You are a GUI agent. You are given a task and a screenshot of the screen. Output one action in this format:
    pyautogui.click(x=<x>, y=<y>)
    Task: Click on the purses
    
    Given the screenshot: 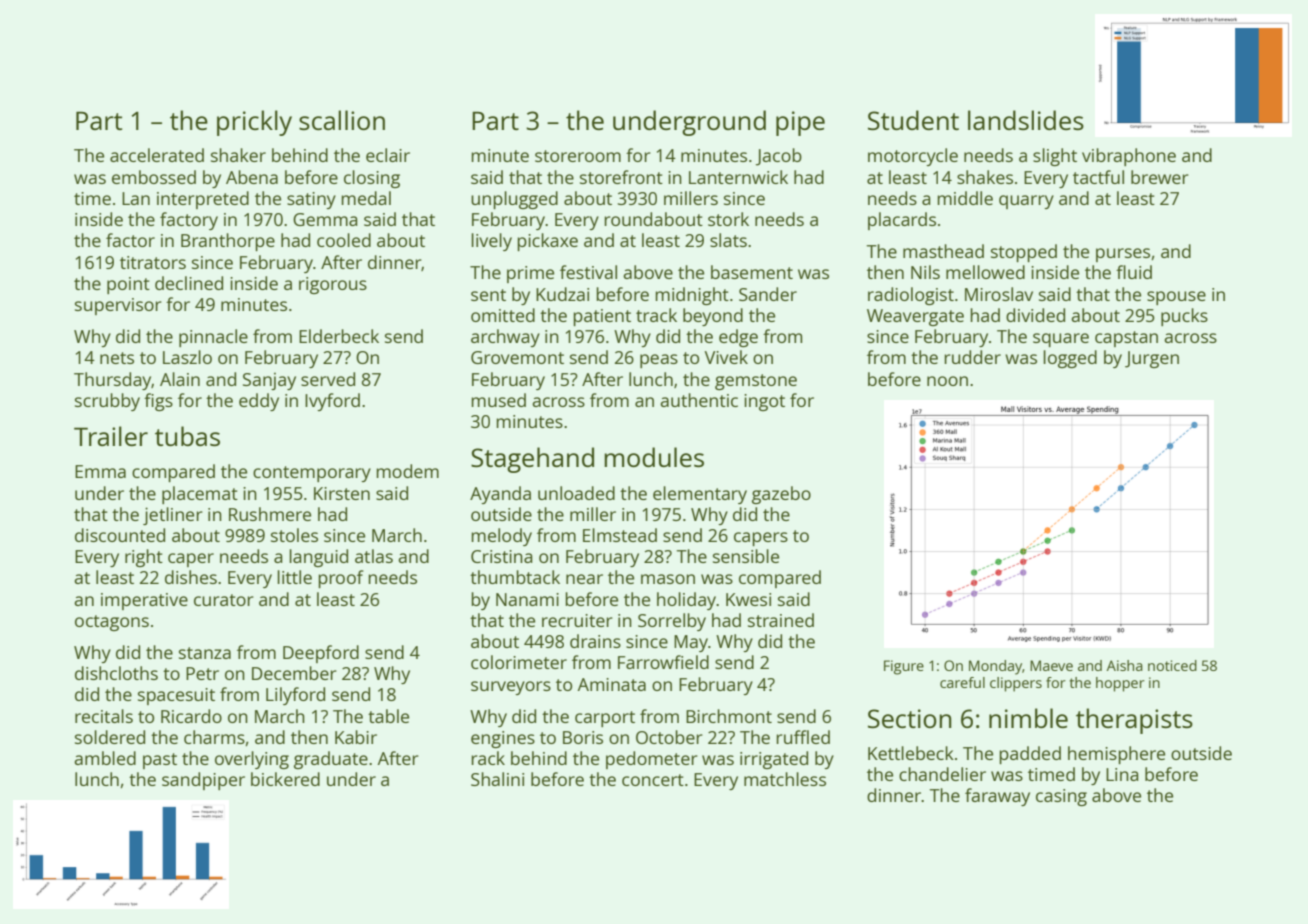 What is the action you would take?
    pyautogui.click(x=1123, y=255)
